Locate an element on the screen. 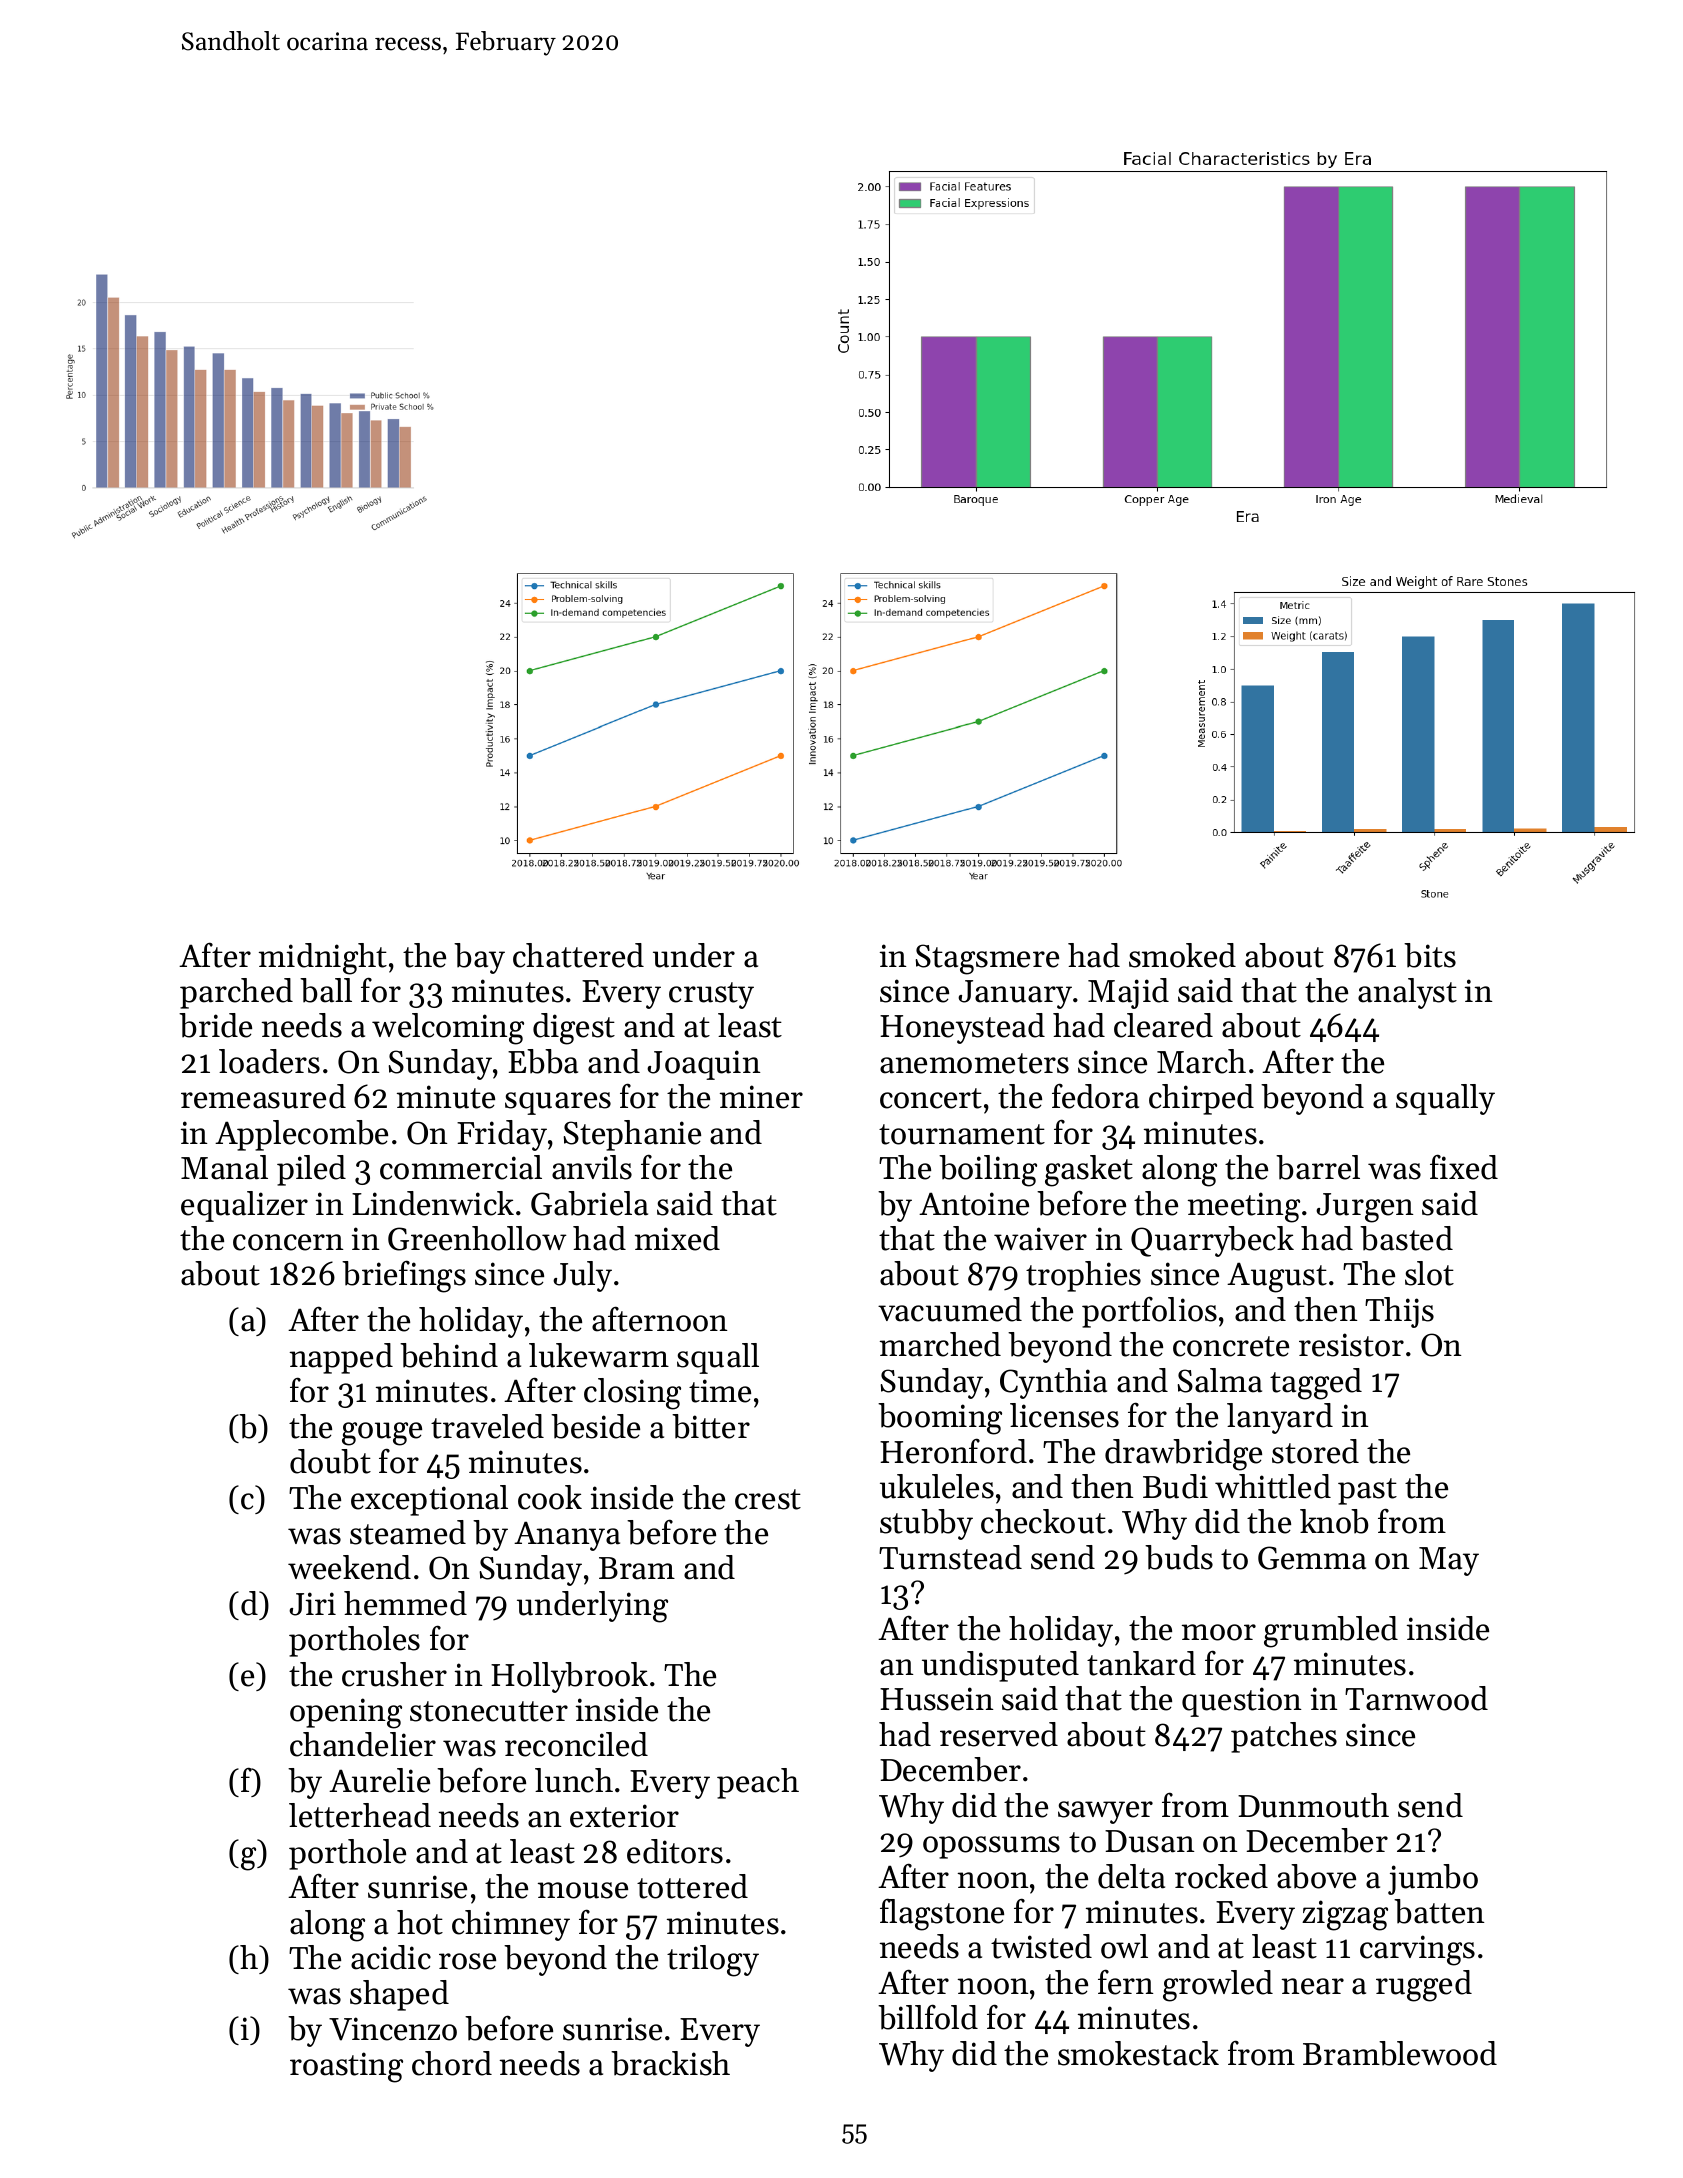 This screenshot has height=2178, width=1683. behind is located at coordinates (449, 1355).
